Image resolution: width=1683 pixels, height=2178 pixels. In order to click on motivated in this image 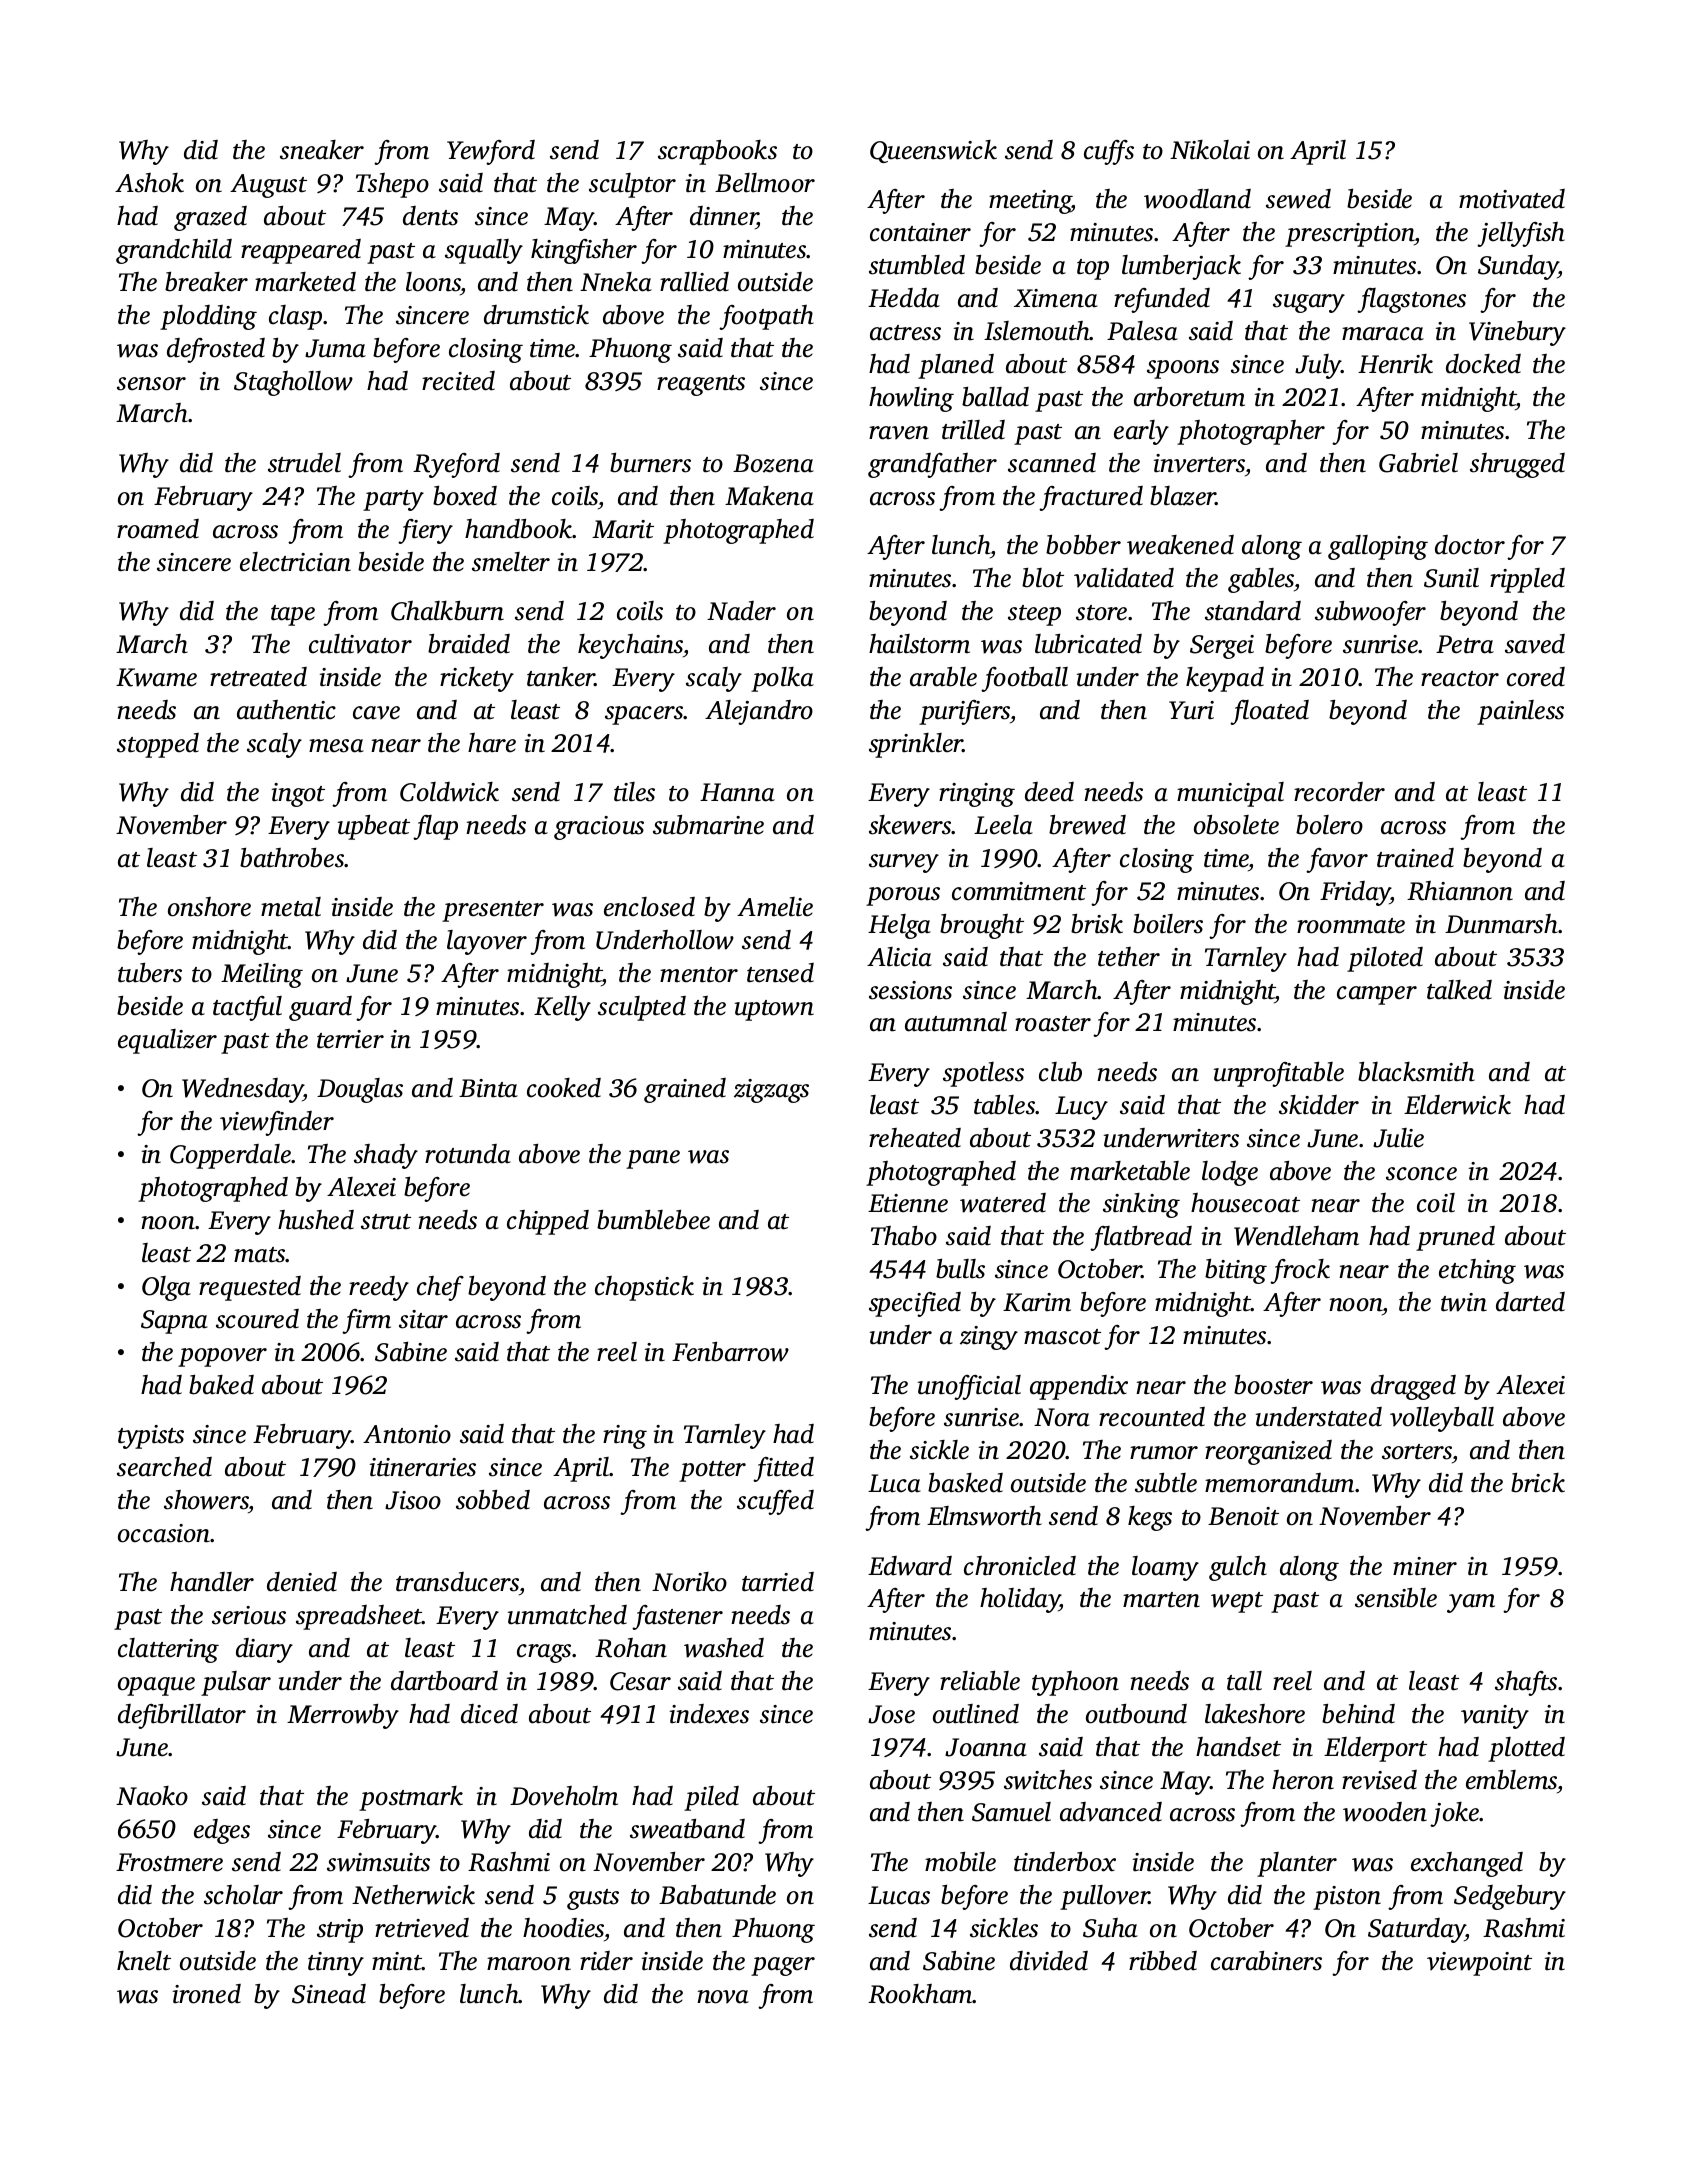, I will do `click(1512, 199)`.
